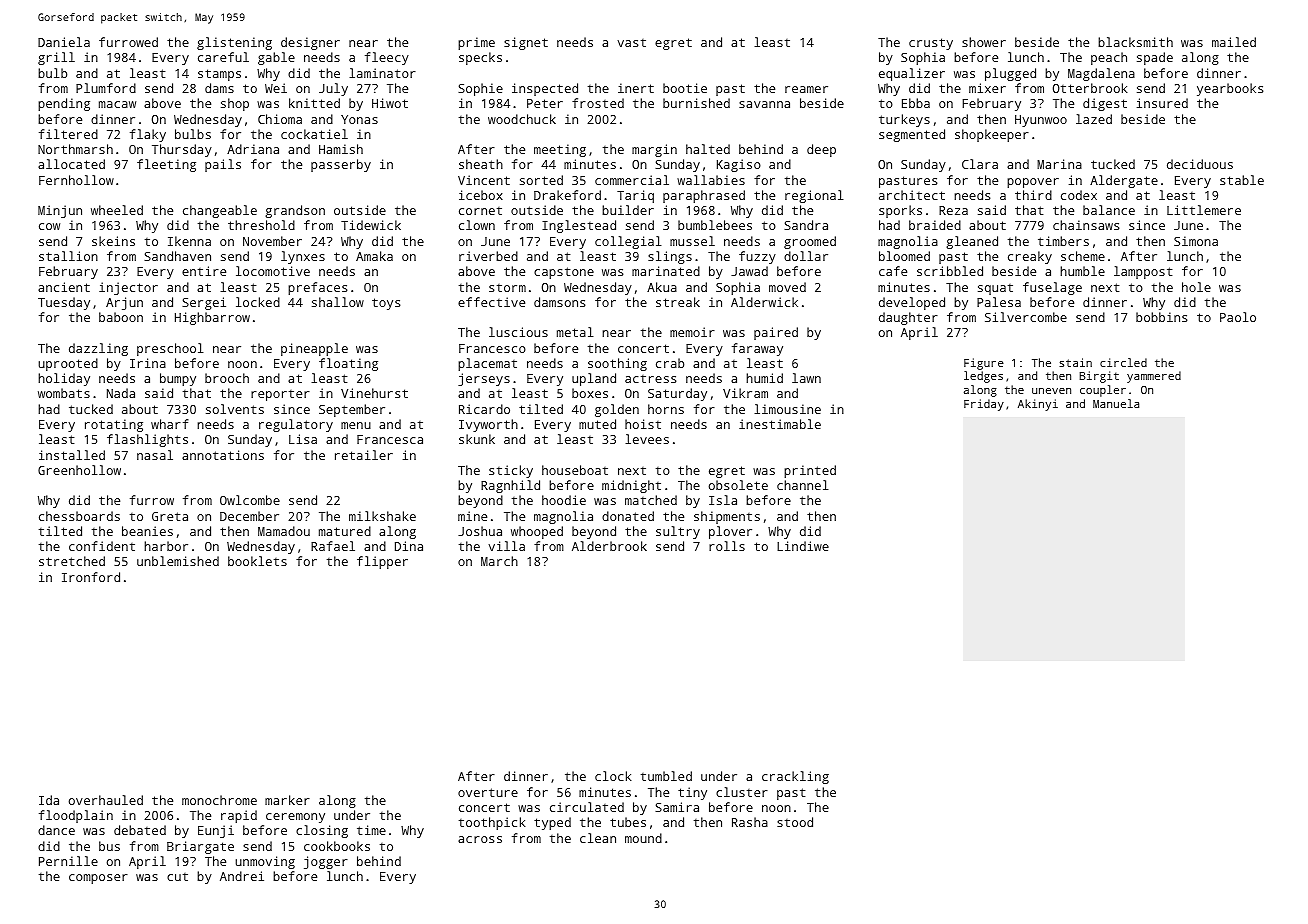 The height and width of the document is (924, 1308). What do you see at coordinates (109, 846) in the document?
I see `bus` at bounding box center [109, 846].
